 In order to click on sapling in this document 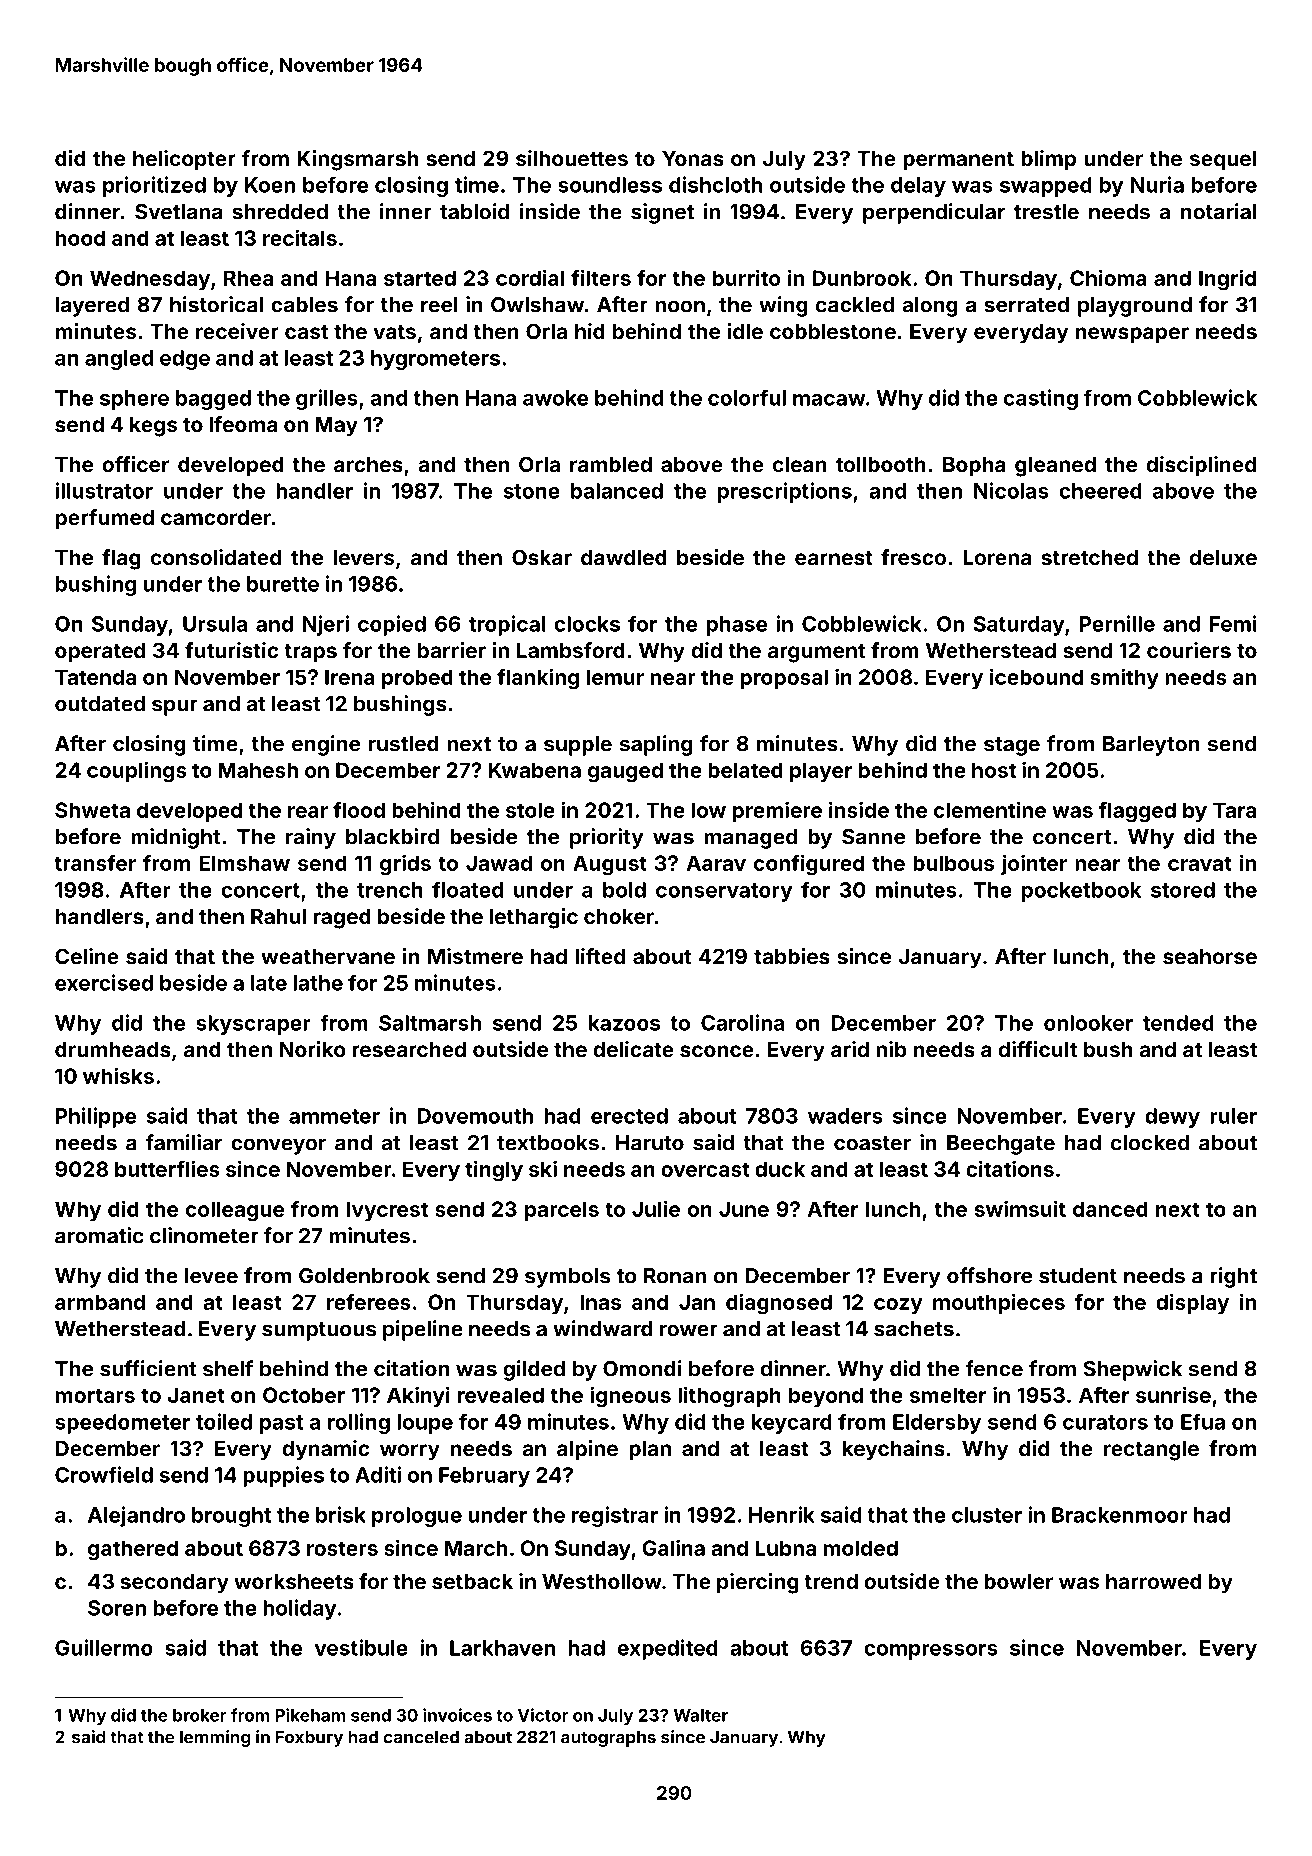, I will do `click(656, 745)`.
